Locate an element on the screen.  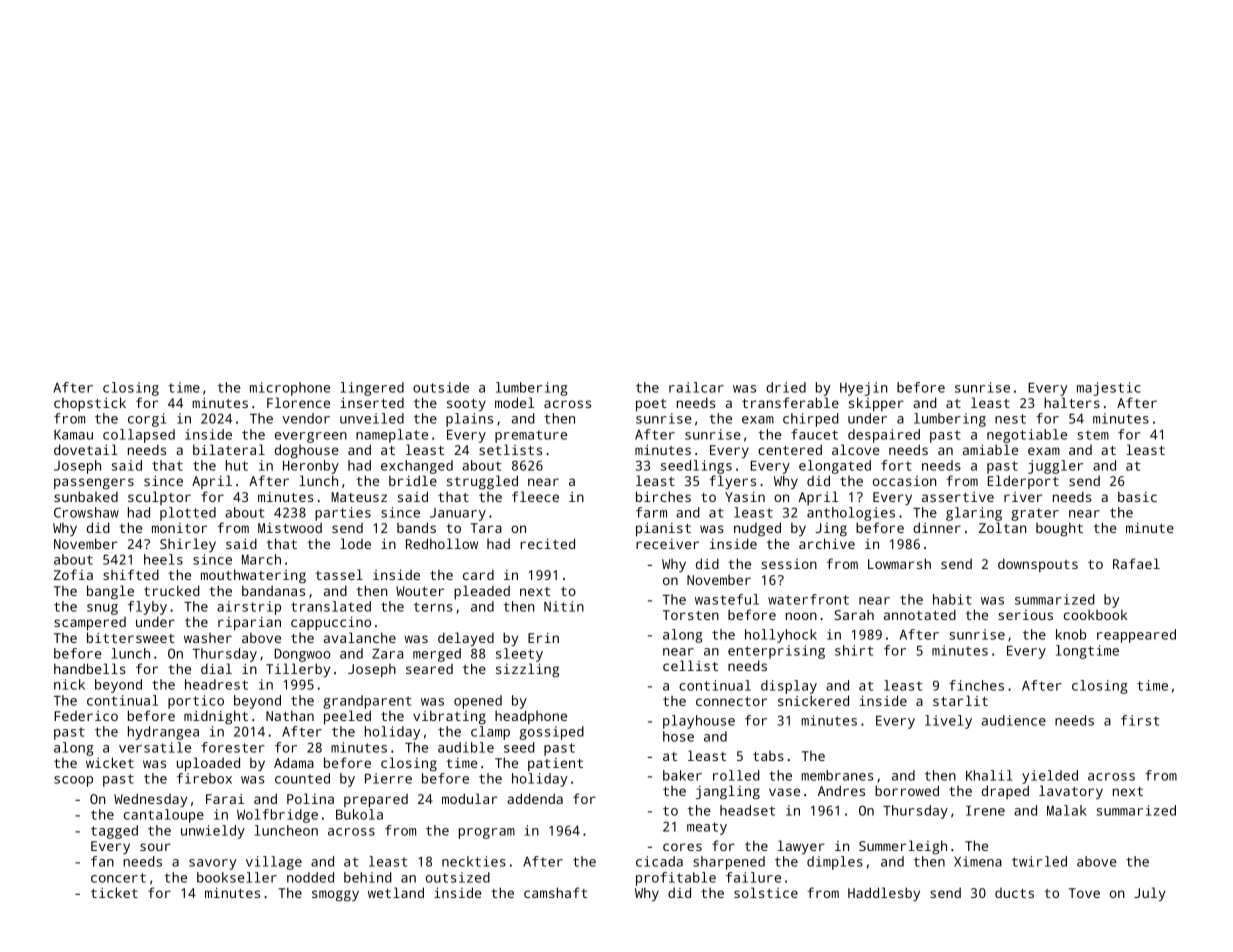
peeled is located at coordinates (347, 717).
